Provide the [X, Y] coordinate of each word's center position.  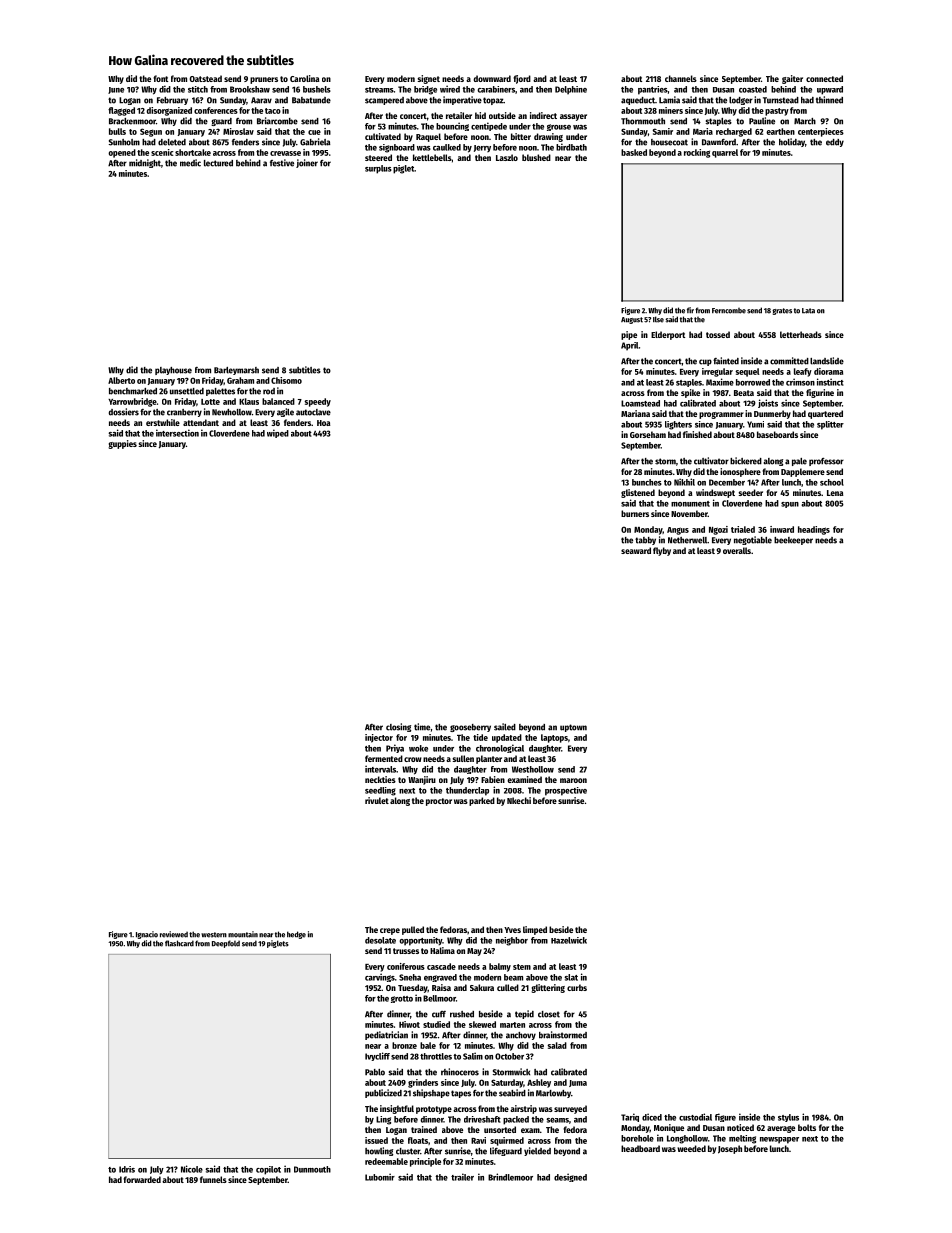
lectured [218, 163]
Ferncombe [729, 311]
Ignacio [147, 935]
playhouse [173, 371]
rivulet [377, 800]
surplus [378, 169]
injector [379, 738]
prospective [566, 791]
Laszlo [507, 157]
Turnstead [781, 100]
